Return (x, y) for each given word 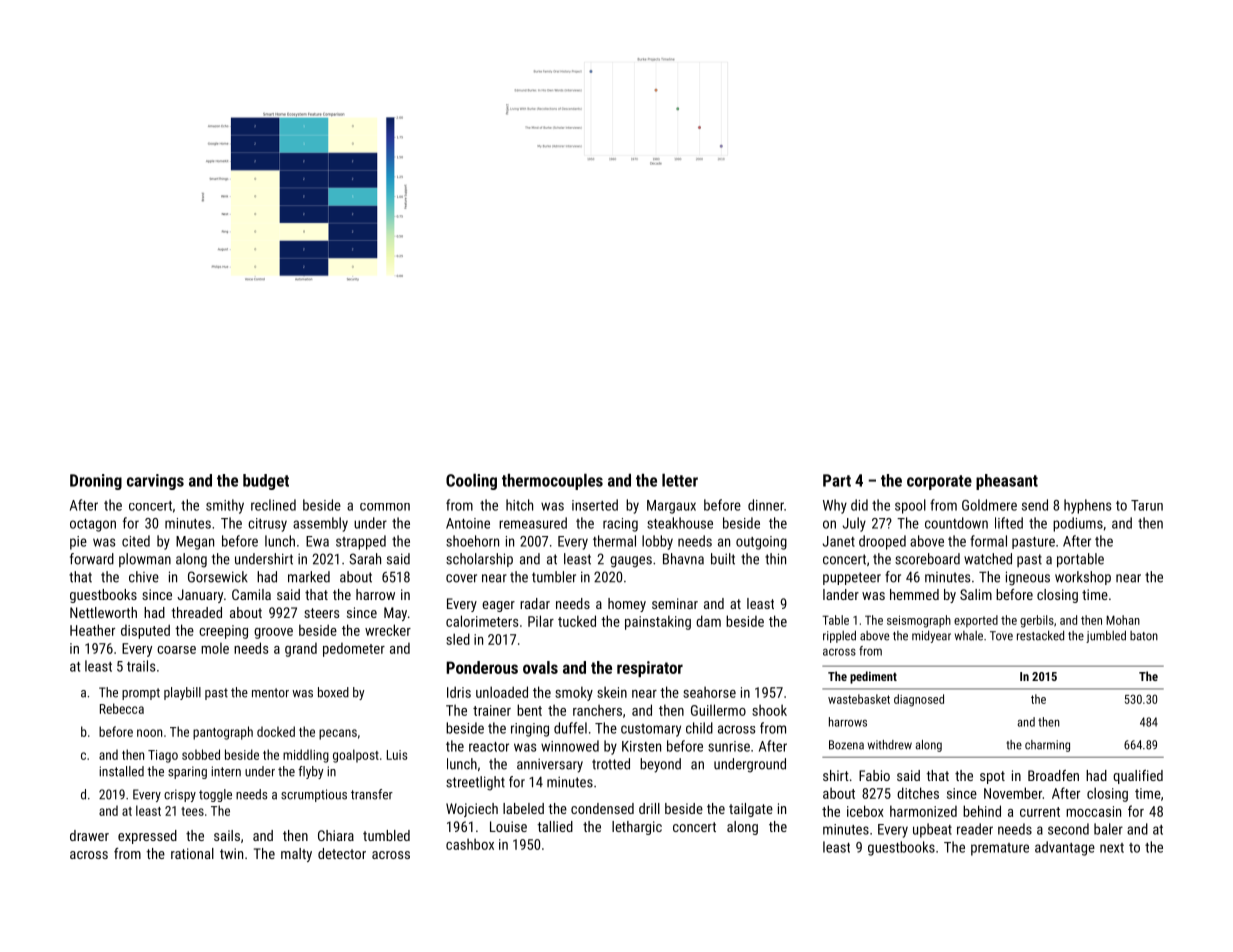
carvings (155, 482)
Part (837, 480)
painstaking (658, 622)
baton (1144, 636)
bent (529, 710)
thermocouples (552, 482)
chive (144, 577)
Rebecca (122, 708)
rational (192, 853)
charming (1047, 746)
